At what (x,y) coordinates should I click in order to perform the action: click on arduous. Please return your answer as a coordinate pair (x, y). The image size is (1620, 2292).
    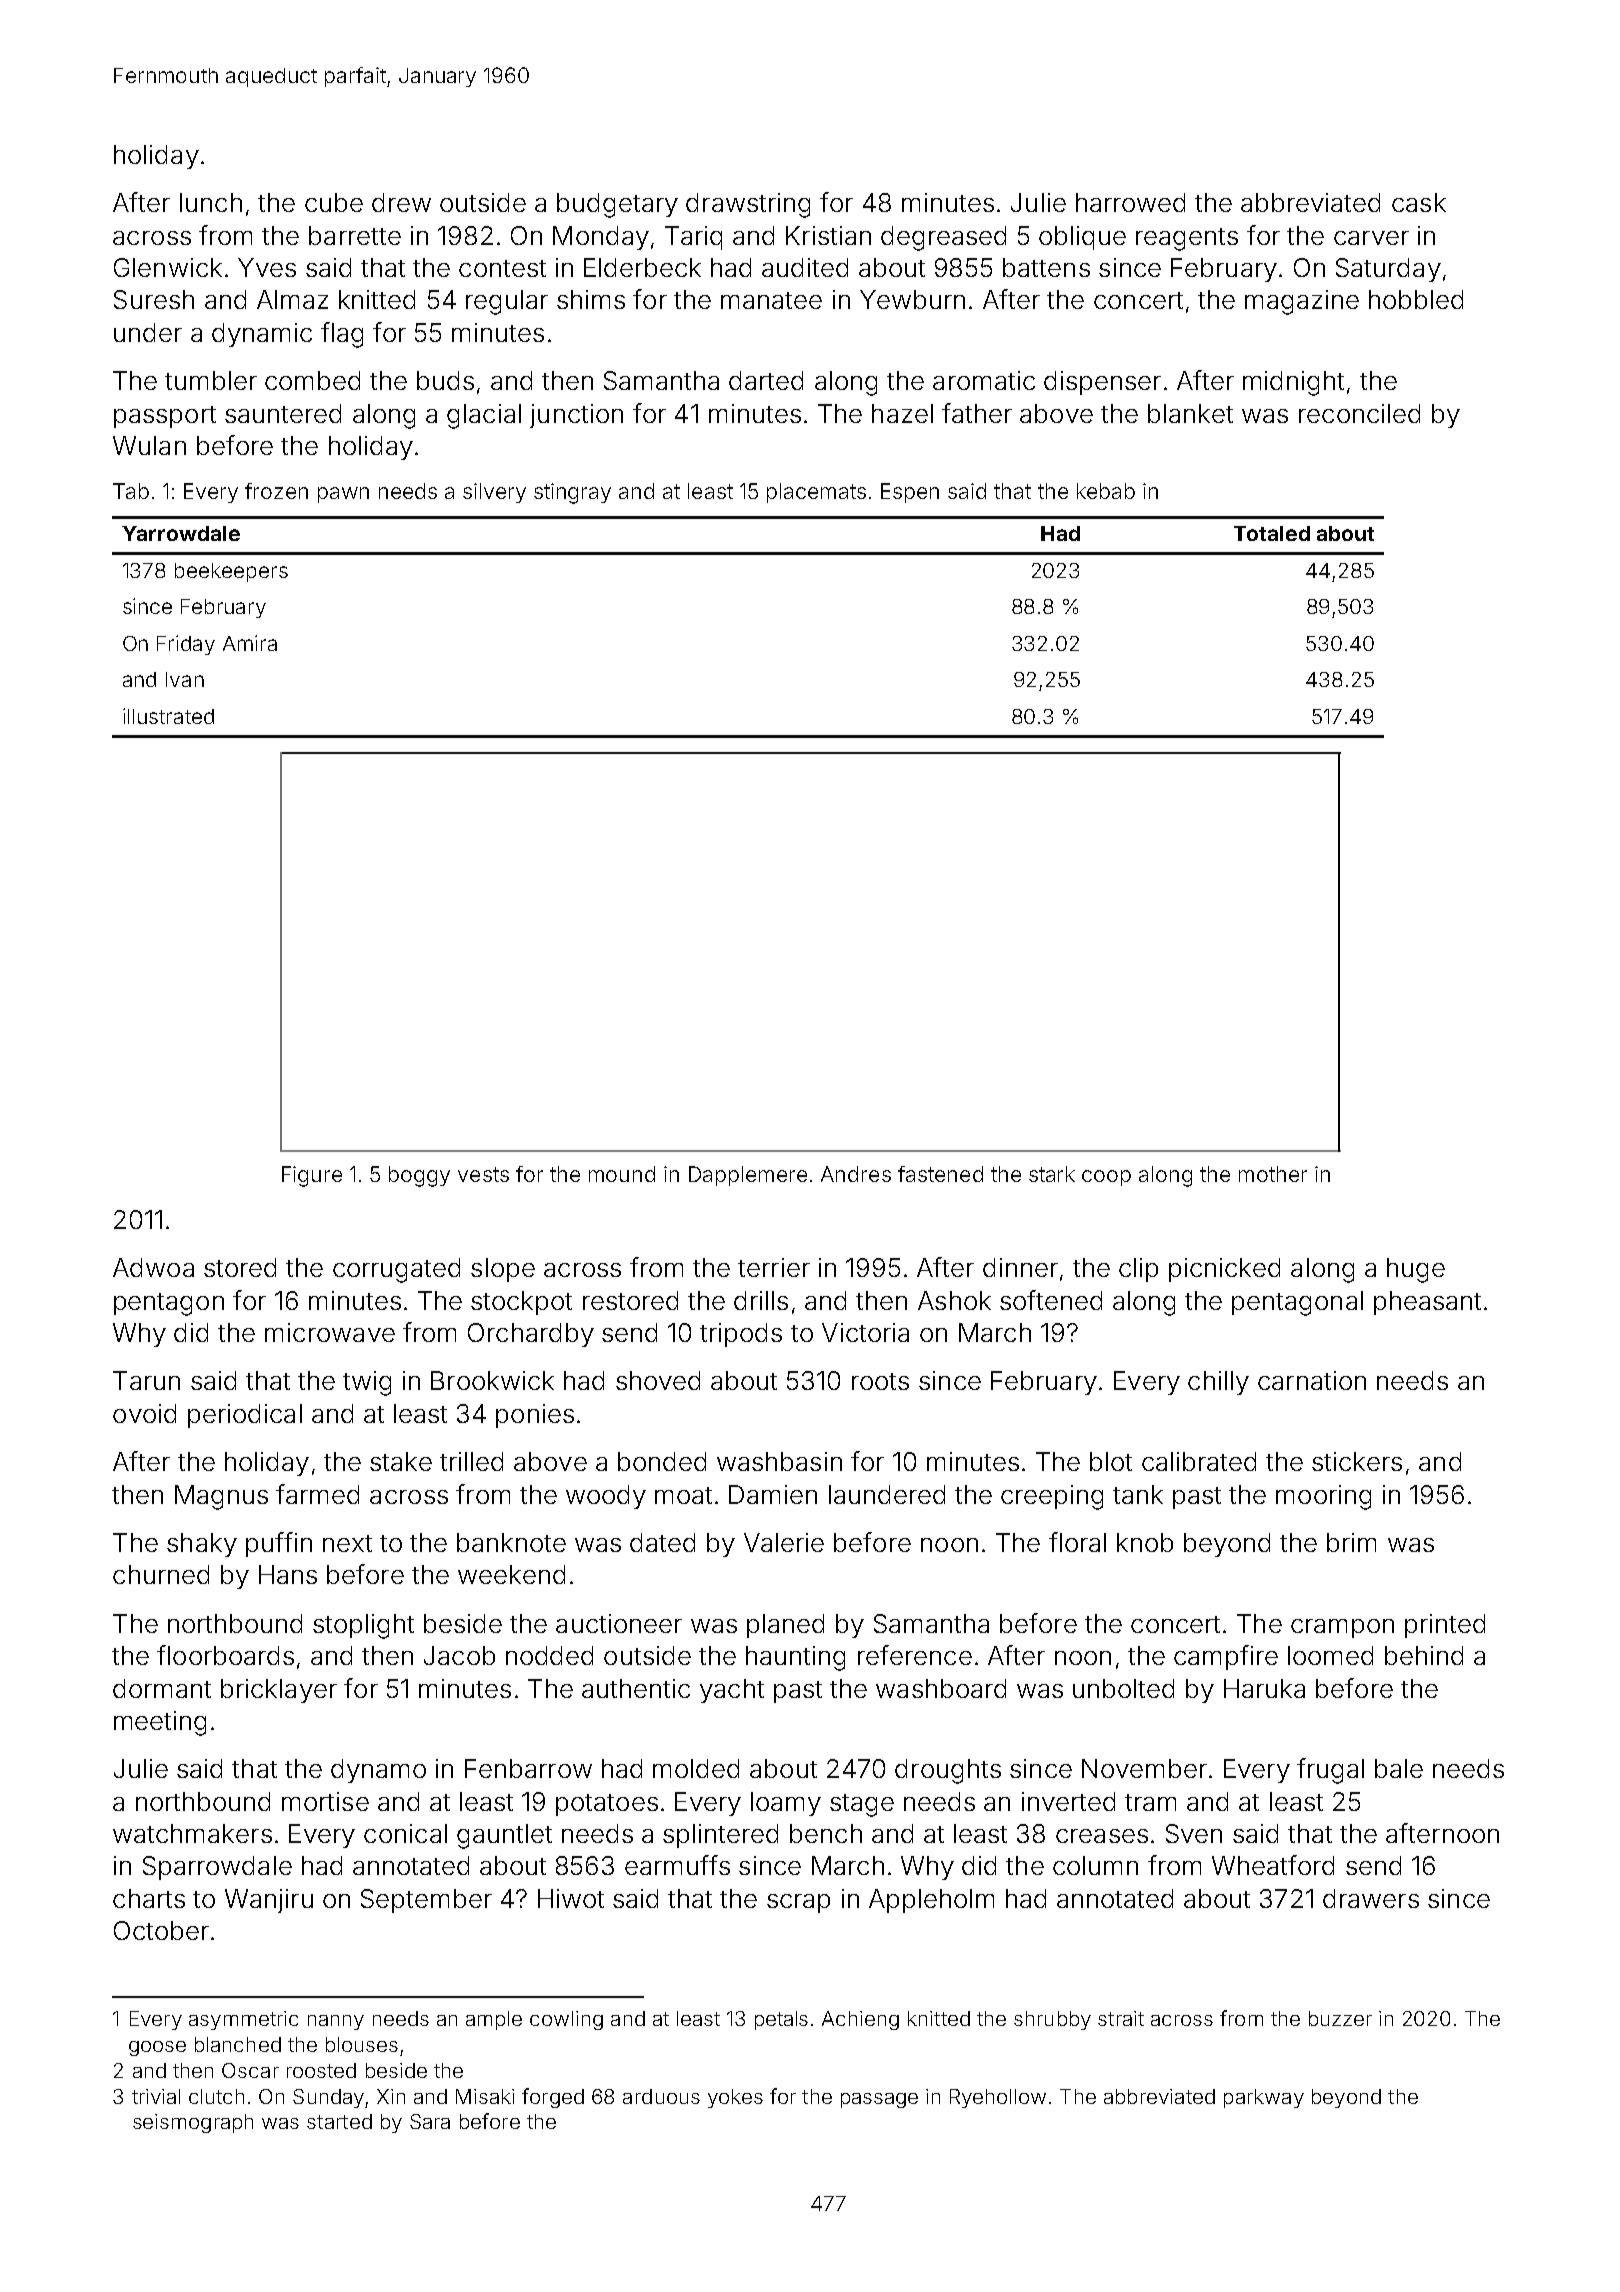
    Looking at the image, I should click on (661, 2096).
